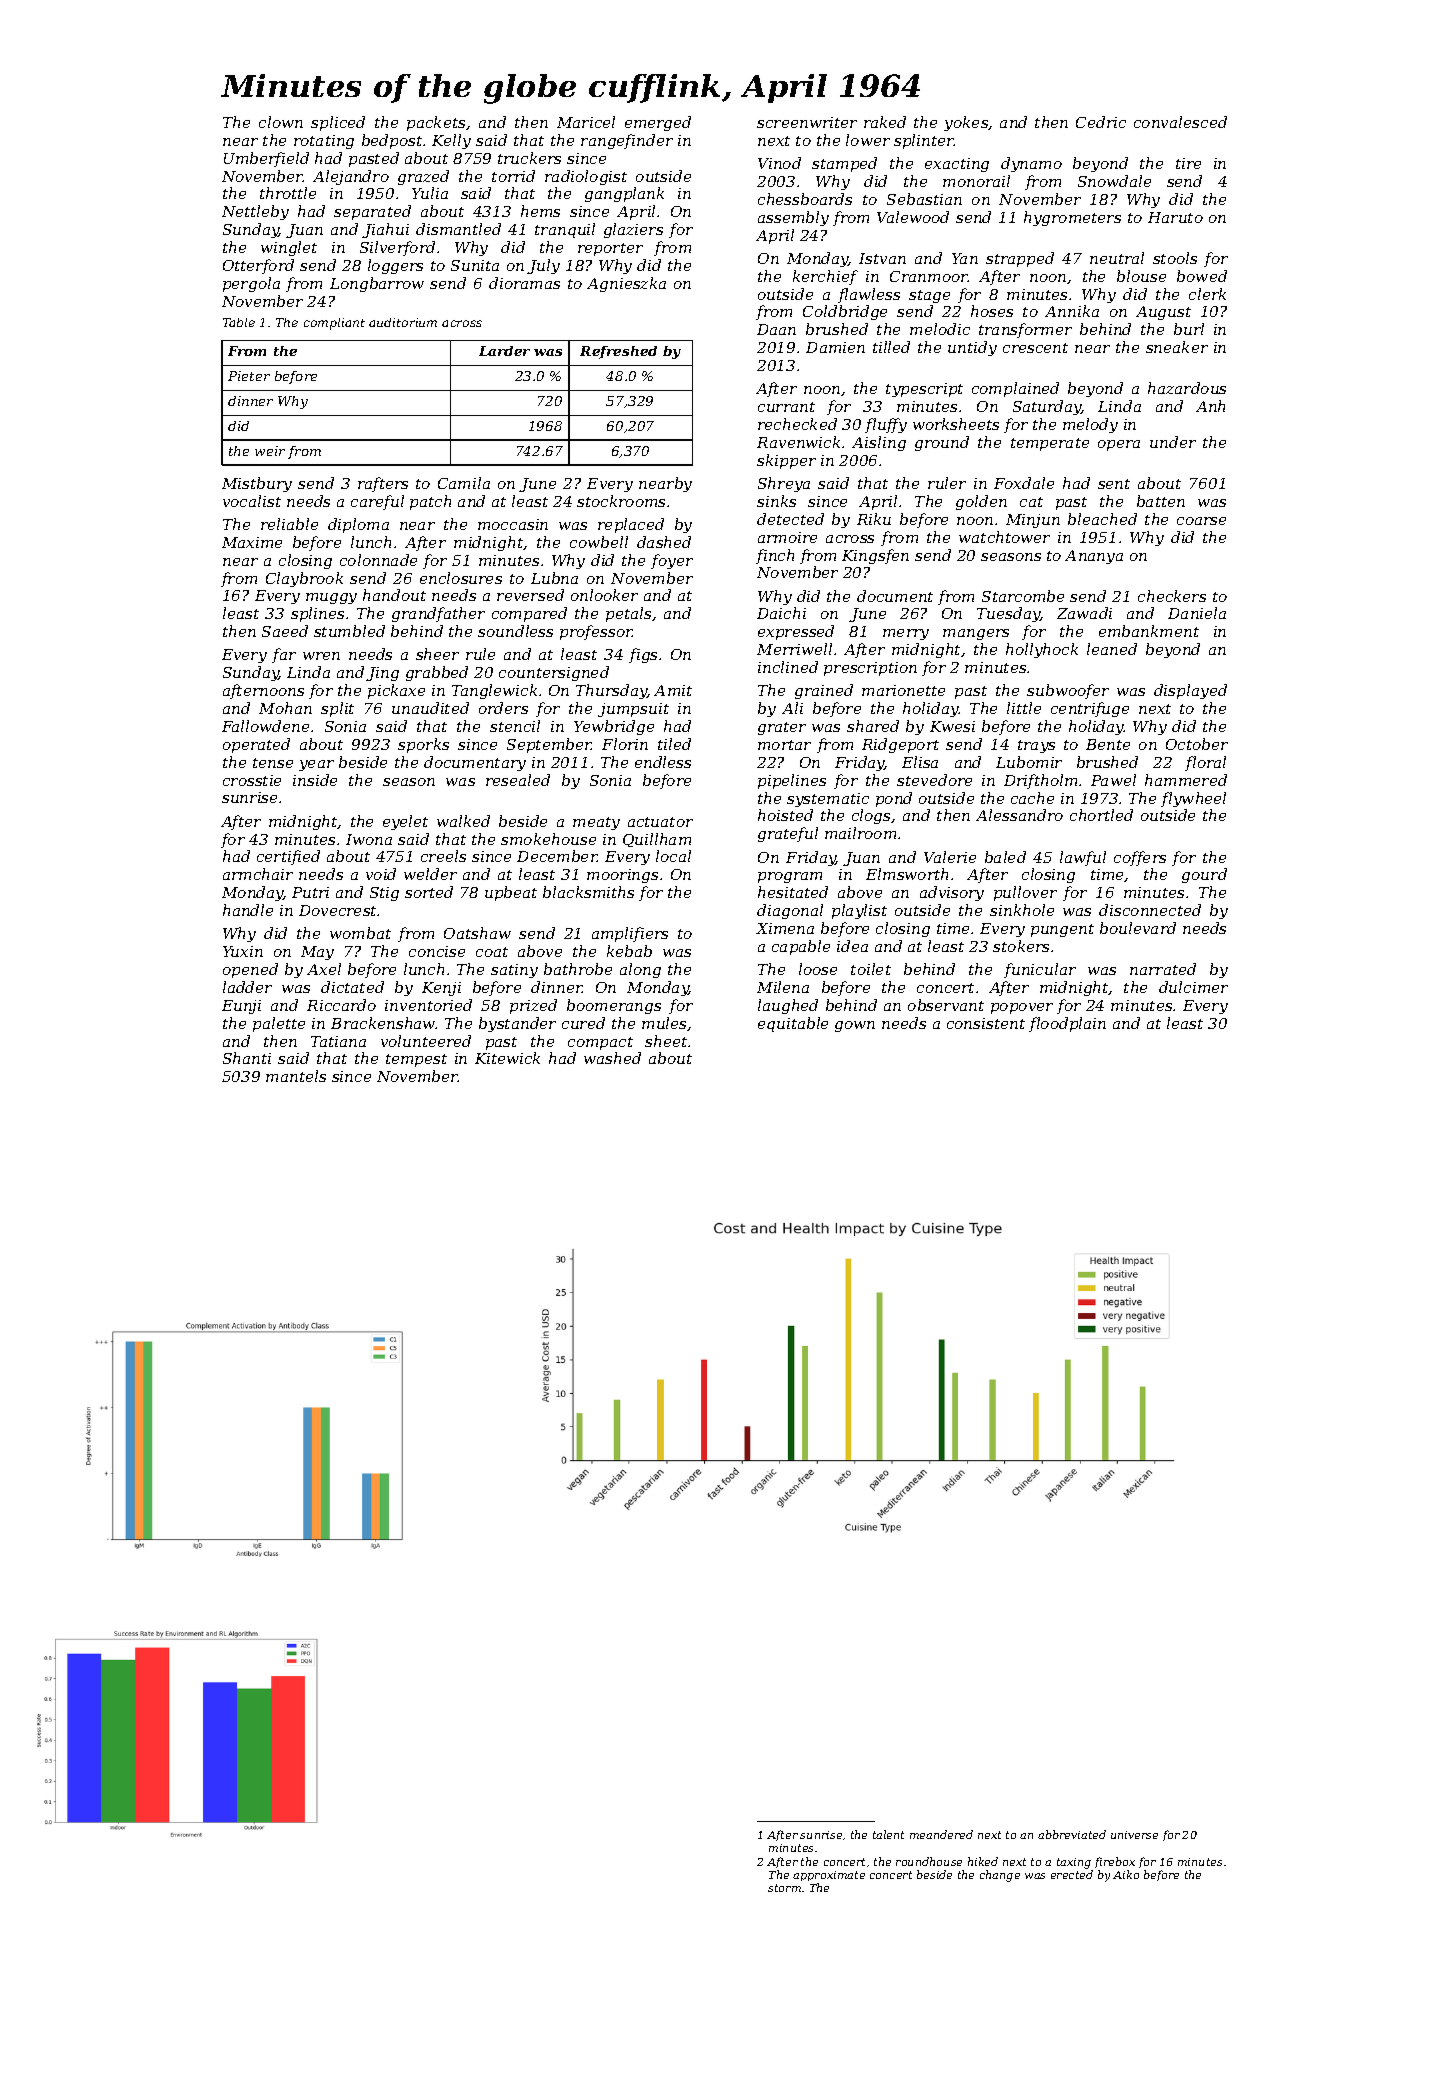 This screenshot has width=1450, height=2100. Describe the element at coordinates (331, 598) in the screenshot. I see `muggy` at that location.
